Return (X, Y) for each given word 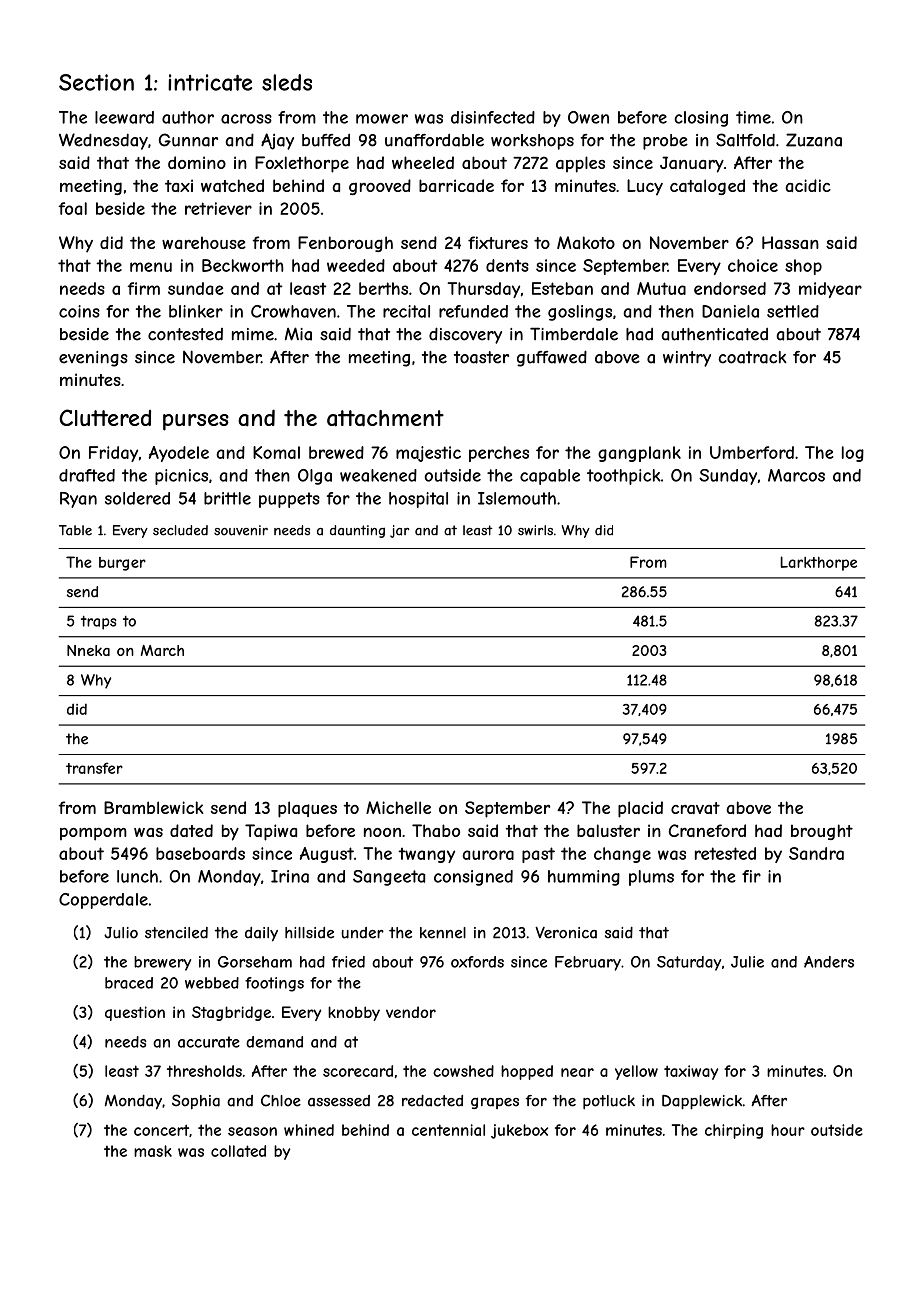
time (753, 117)
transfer (94, 768)
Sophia (196, 1101)
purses (196, 422)
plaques (307, 809)
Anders (829, 962)
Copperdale (103, 901)
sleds (287, 82)
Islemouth (517, 498)
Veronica (566, 932)
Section (96, 82)
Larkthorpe (818, 563)
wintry (687, 359)
